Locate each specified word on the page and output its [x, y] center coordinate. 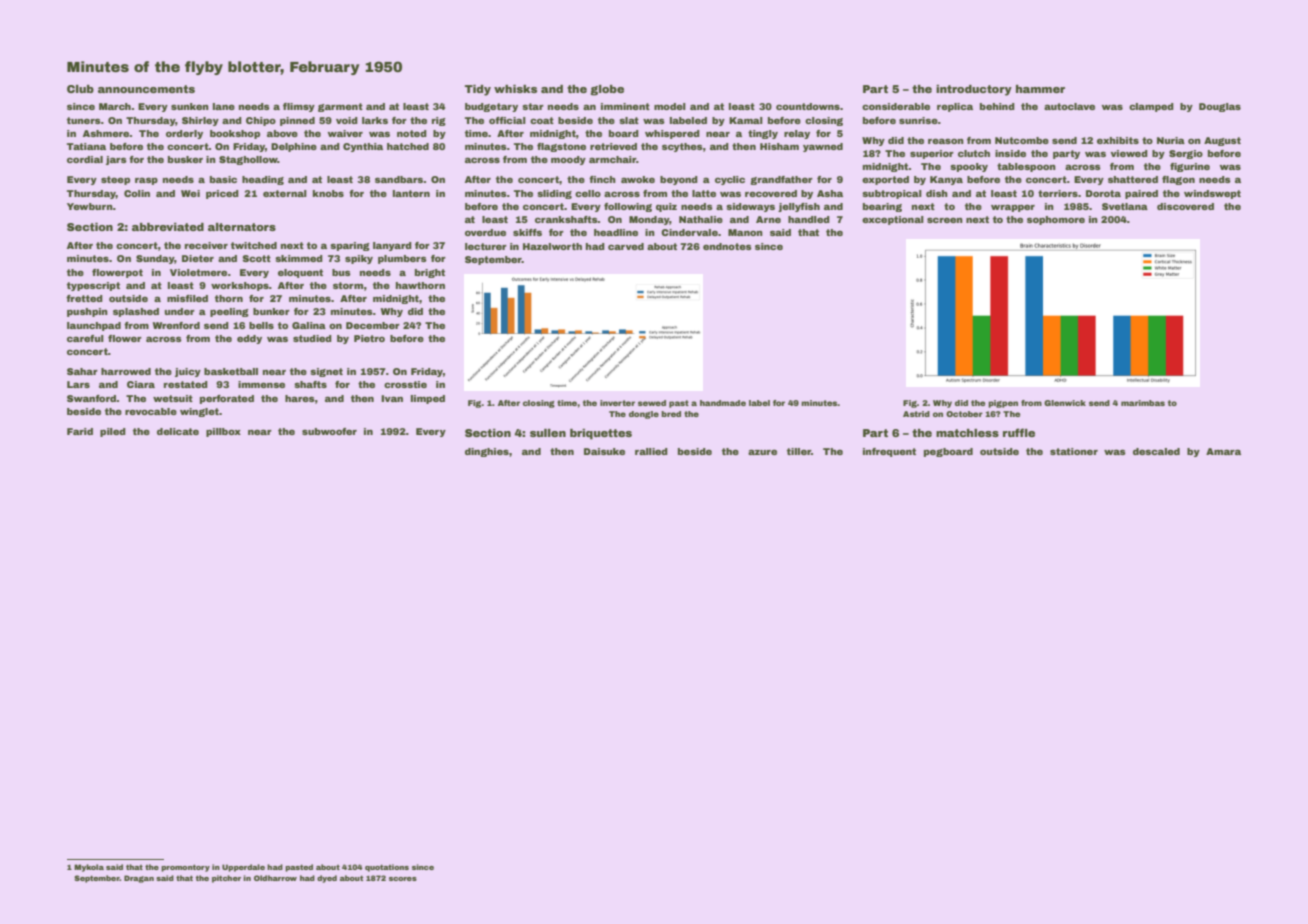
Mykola [89, 868]
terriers [1058, 193]
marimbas [1143, 403]
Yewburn [90, 206]
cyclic [730, 180]
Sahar [82, 371]
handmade [723, 403]
